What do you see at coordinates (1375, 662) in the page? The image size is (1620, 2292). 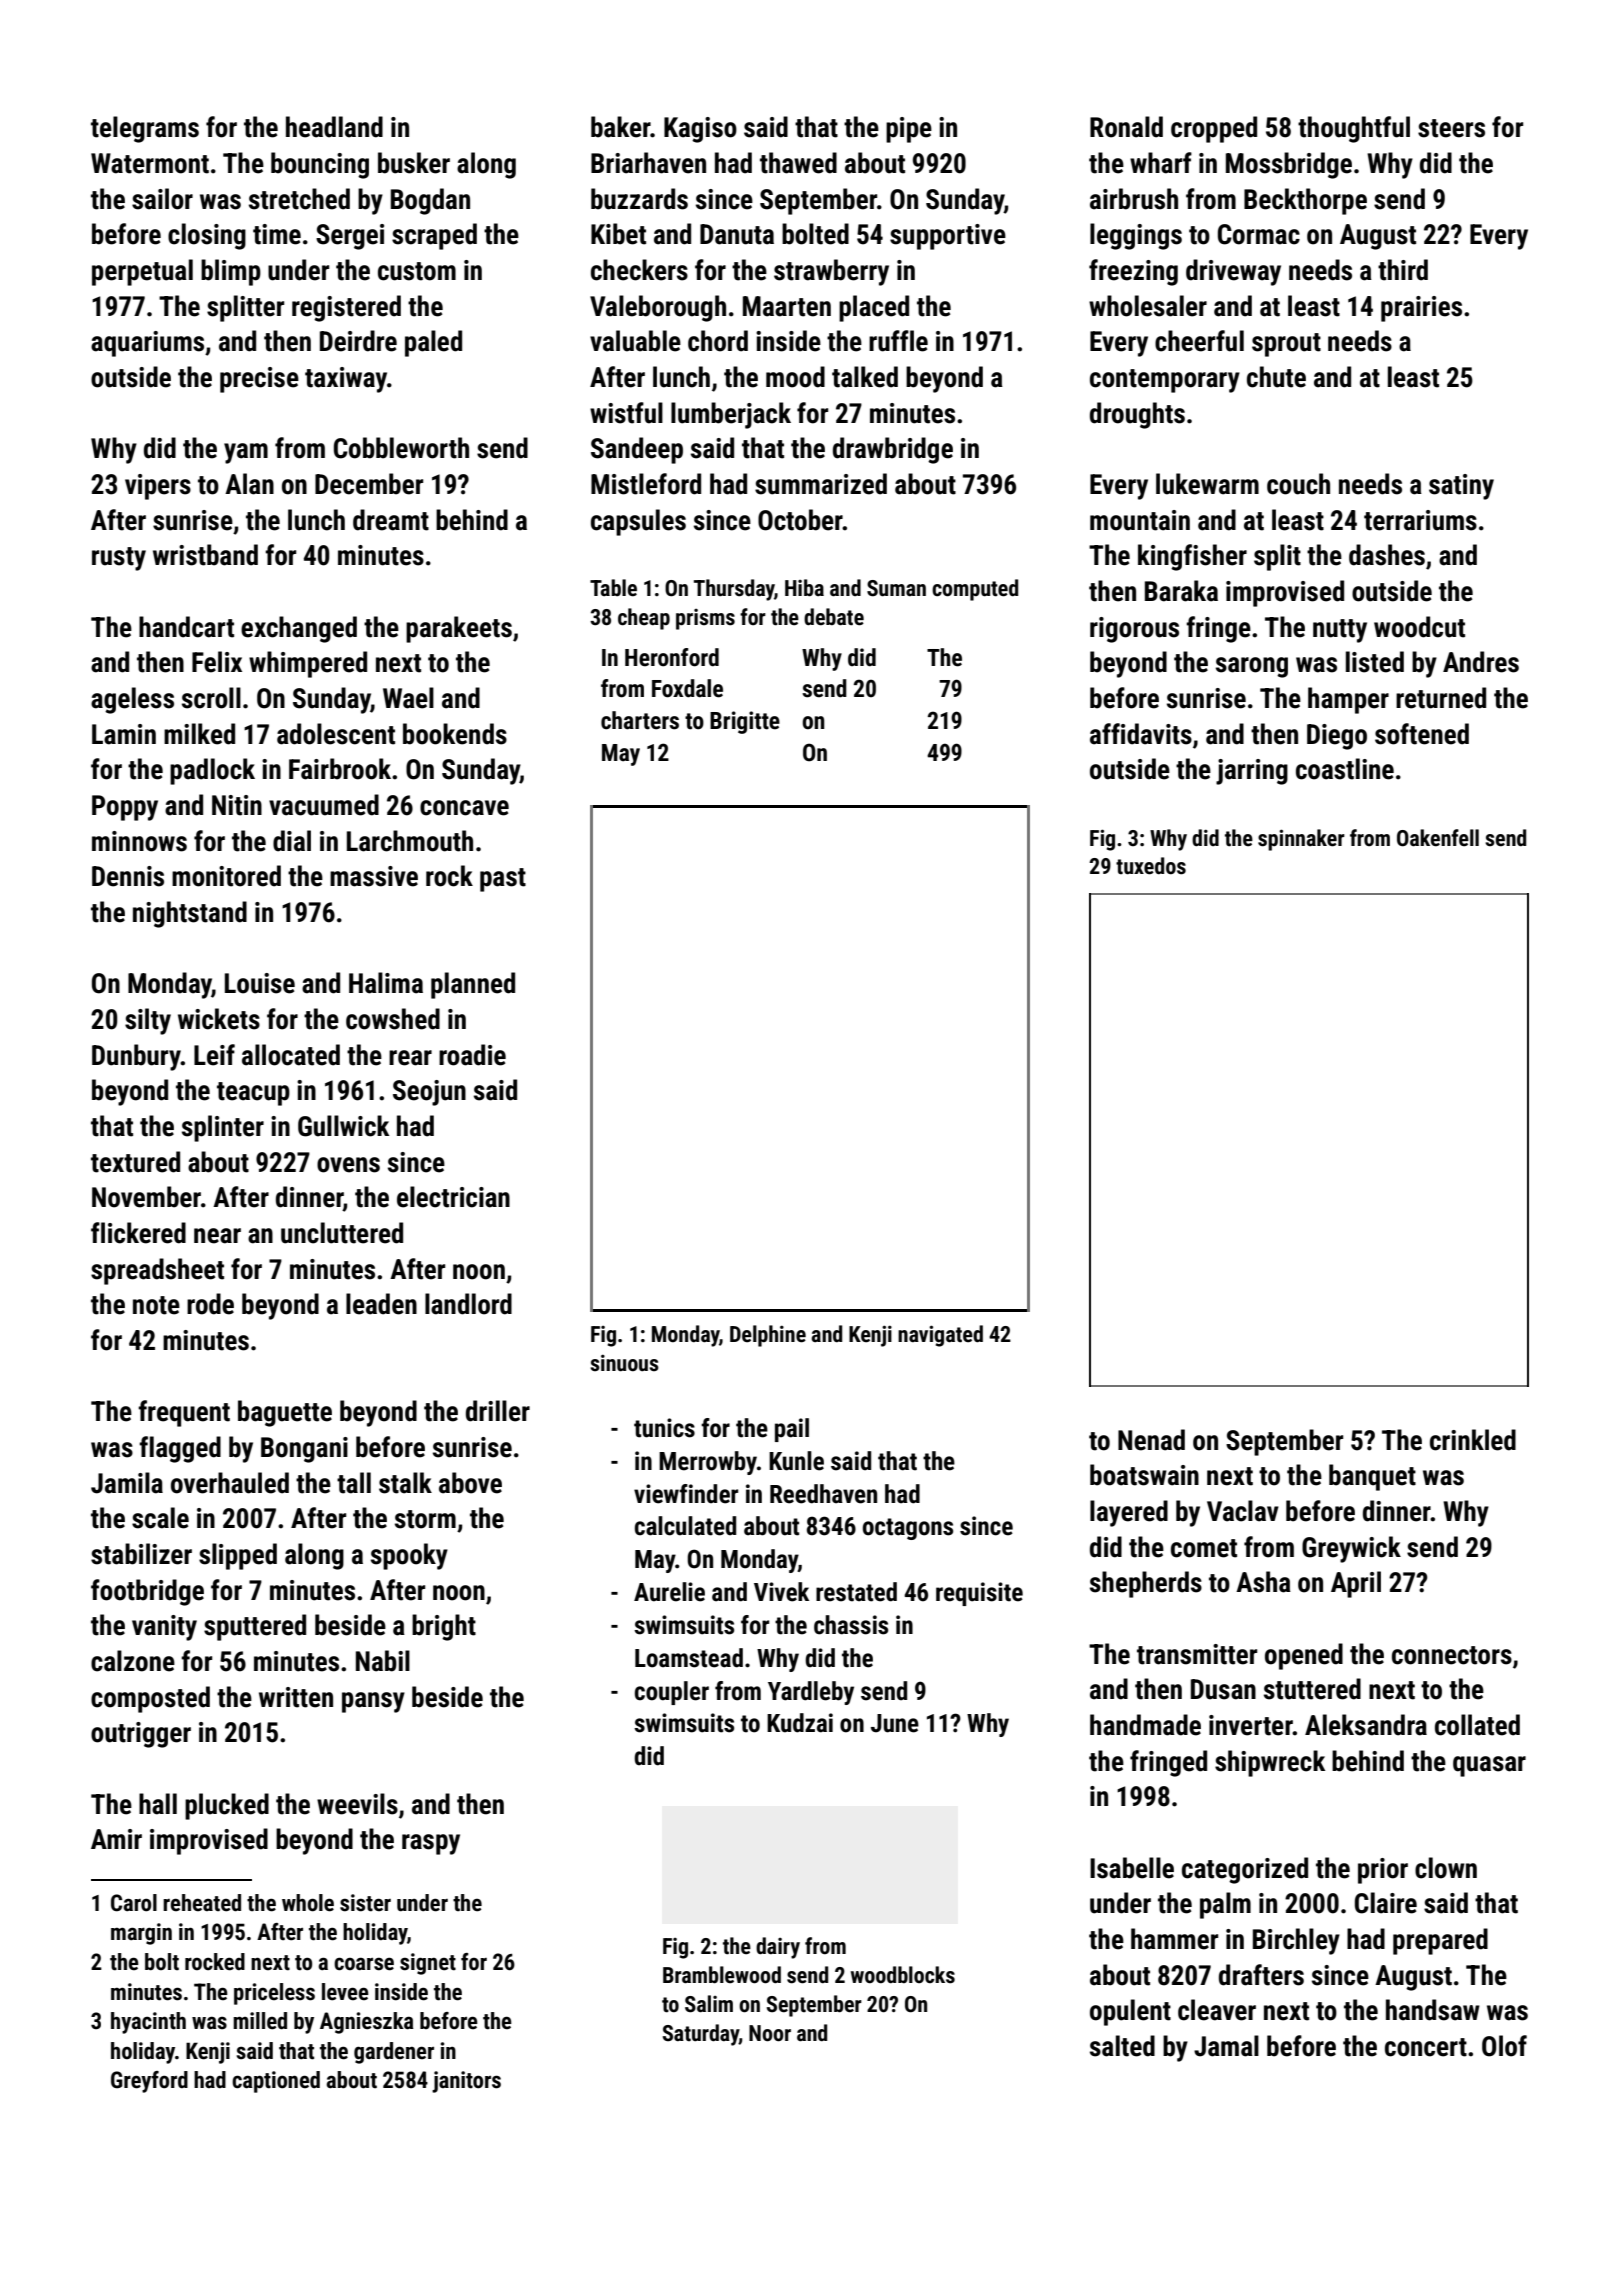 I see `listed` at bounding box center [1375, 662].
